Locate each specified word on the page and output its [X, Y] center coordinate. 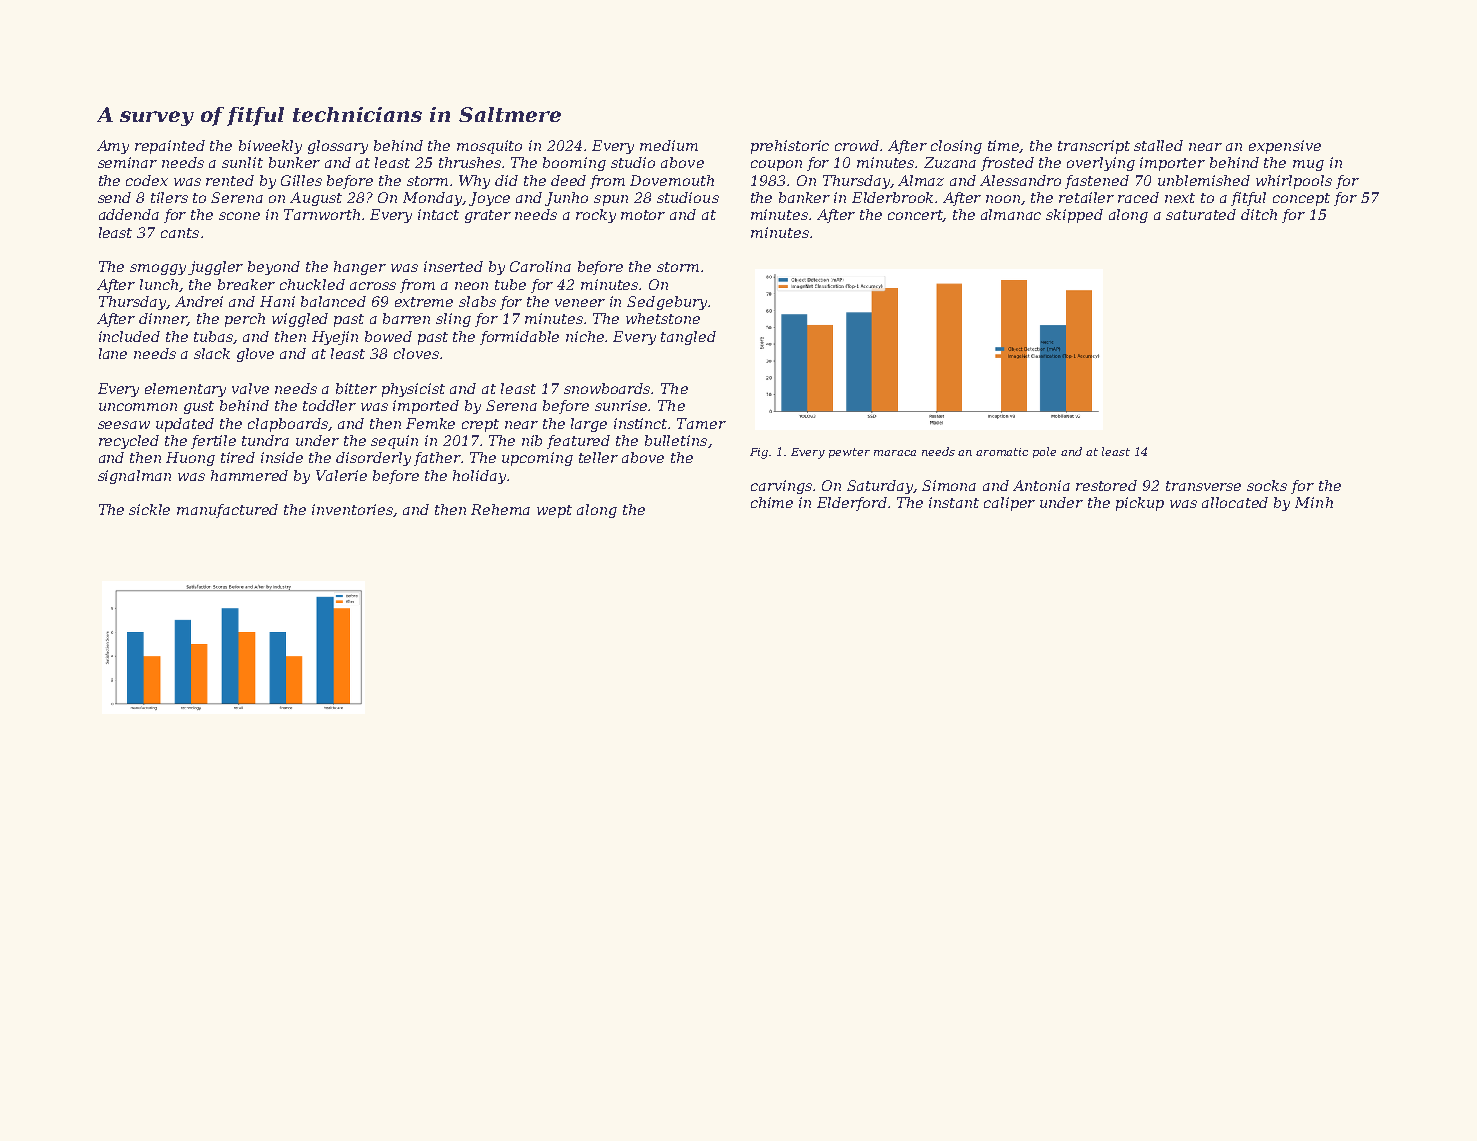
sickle [149, 509]
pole [1044, 452]
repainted [170, 147]
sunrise [622, 405]
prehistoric [790, 147]
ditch [1259, 214]
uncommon [138, 407]
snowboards [608, 388]
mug [1308, 165]
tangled [688, 338]
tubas [214, 337]
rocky [596, 216]
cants [180, 233]
